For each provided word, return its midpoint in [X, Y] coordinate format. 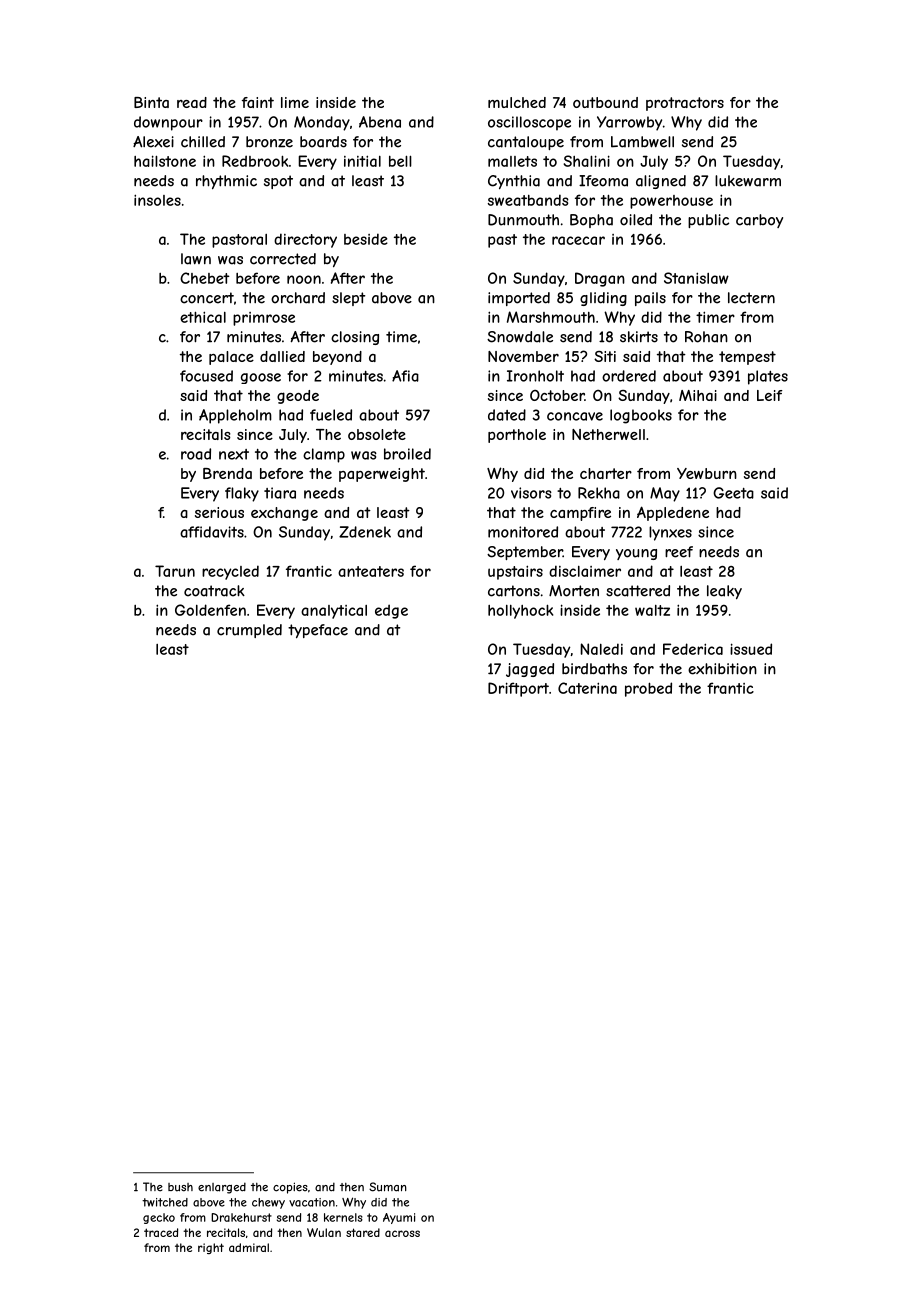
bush [180, 1187]
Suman [388, 1187]
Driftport [518, 689]
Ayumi [399, 1218]
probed [648, 689]
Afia [405, 376]
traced [161, 1232]
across [402, 1233]
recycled [230, 572]
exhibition [722, 669]
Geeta [733, 493]
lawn [196, 259]
